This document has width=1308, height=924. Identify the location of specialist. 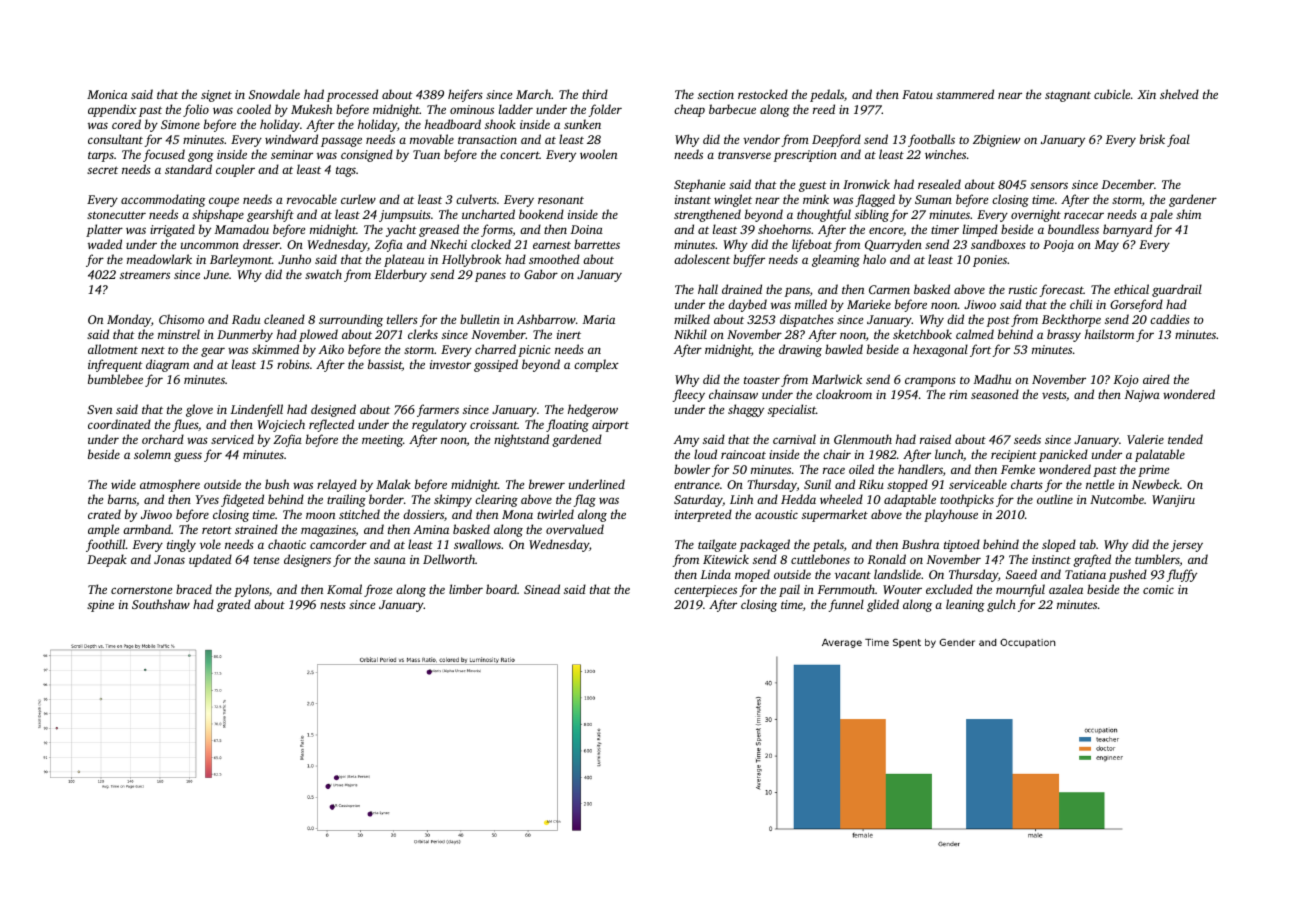
(792, 410).
